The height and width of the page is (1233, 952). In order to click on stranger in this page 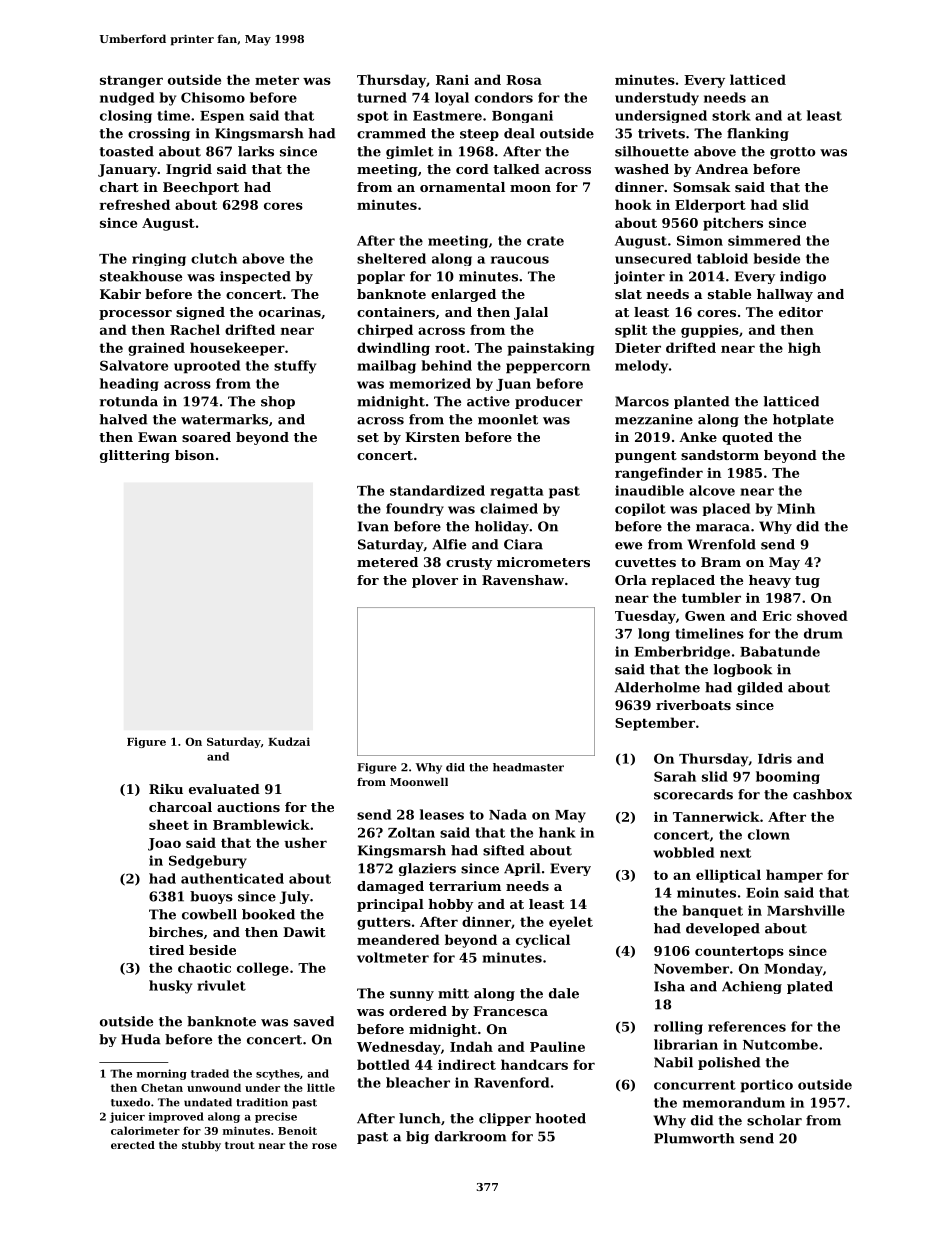, I will do `click(131, 81)`.
